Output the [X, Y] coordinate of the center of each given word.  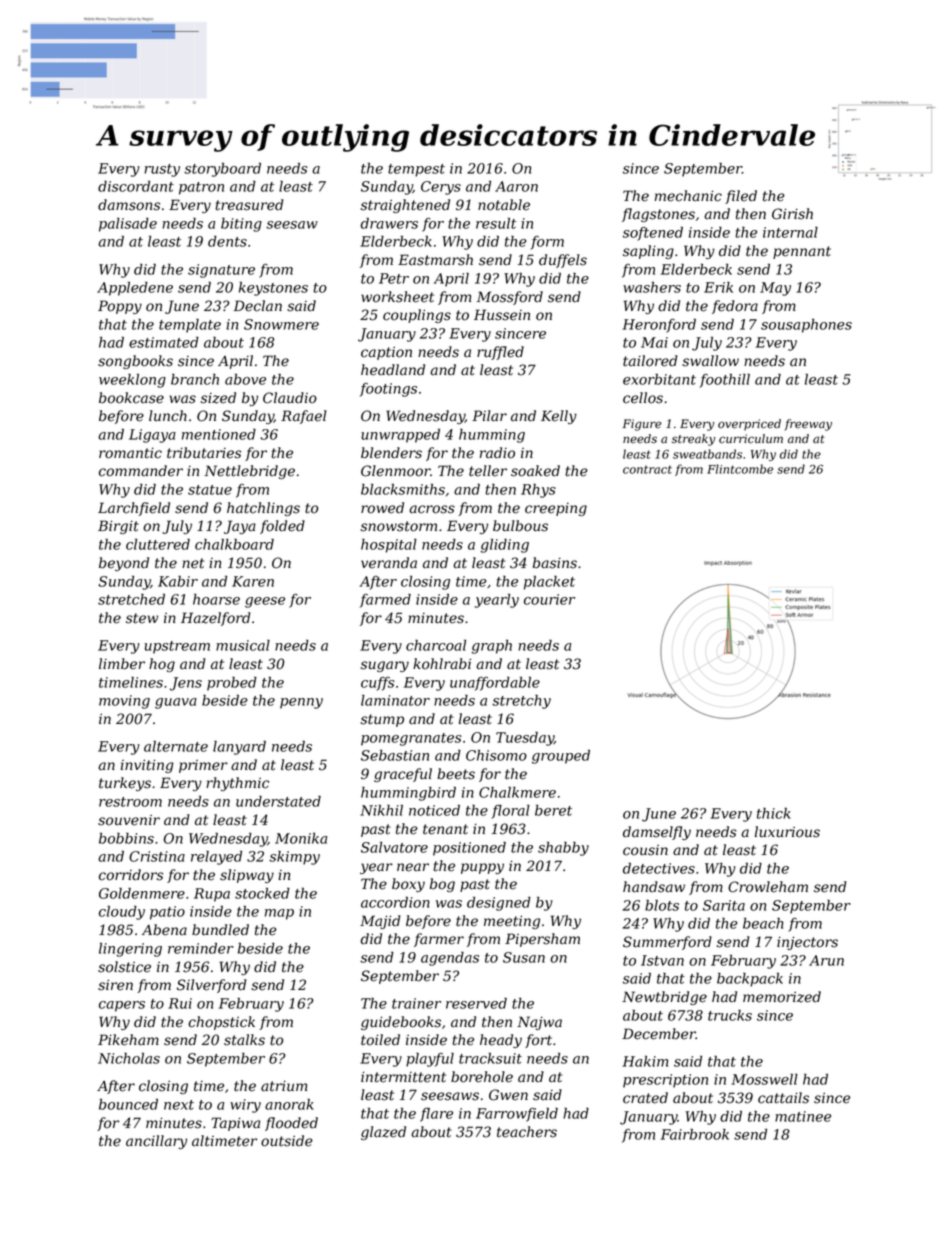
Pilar [489, 416]
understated [278, 801]
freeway [808, 425]
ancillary [156, 1142]
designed [499, 904]
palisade [128, 225]
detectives [659, 868]
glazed [383, 1133]
